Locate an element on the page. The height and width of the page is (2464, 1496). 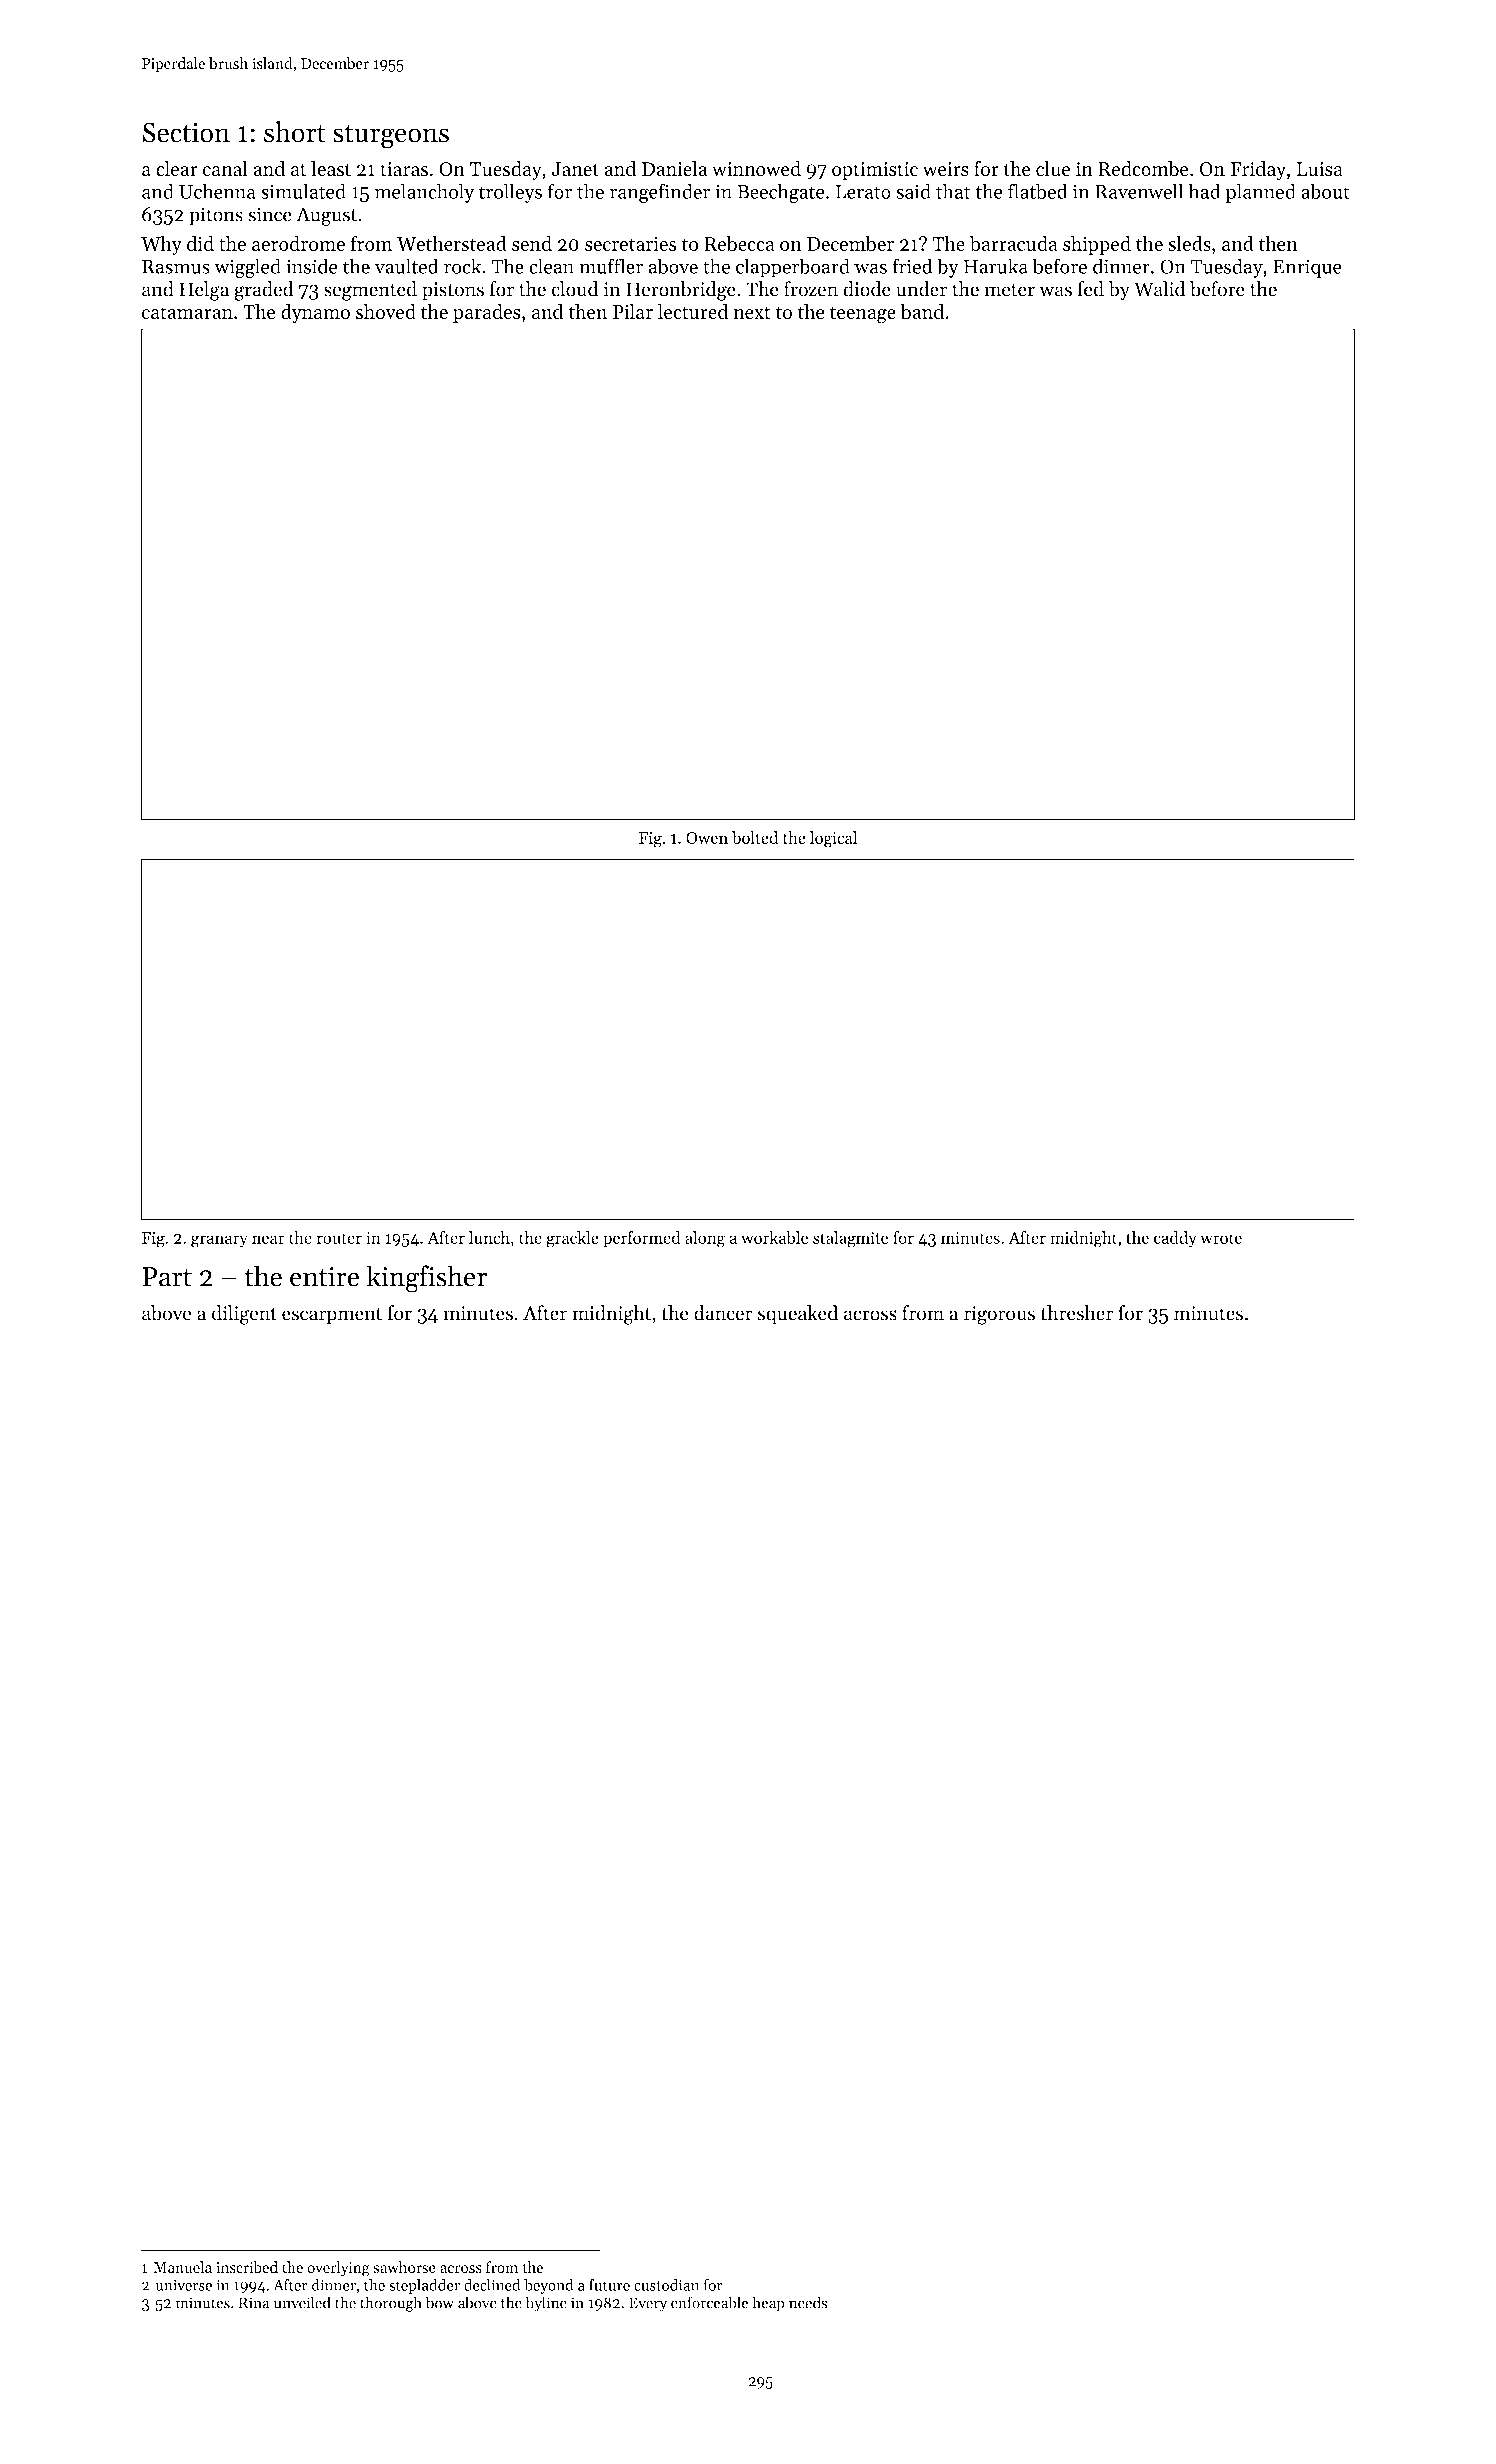
bolted is located at coordinates (755, 837).
